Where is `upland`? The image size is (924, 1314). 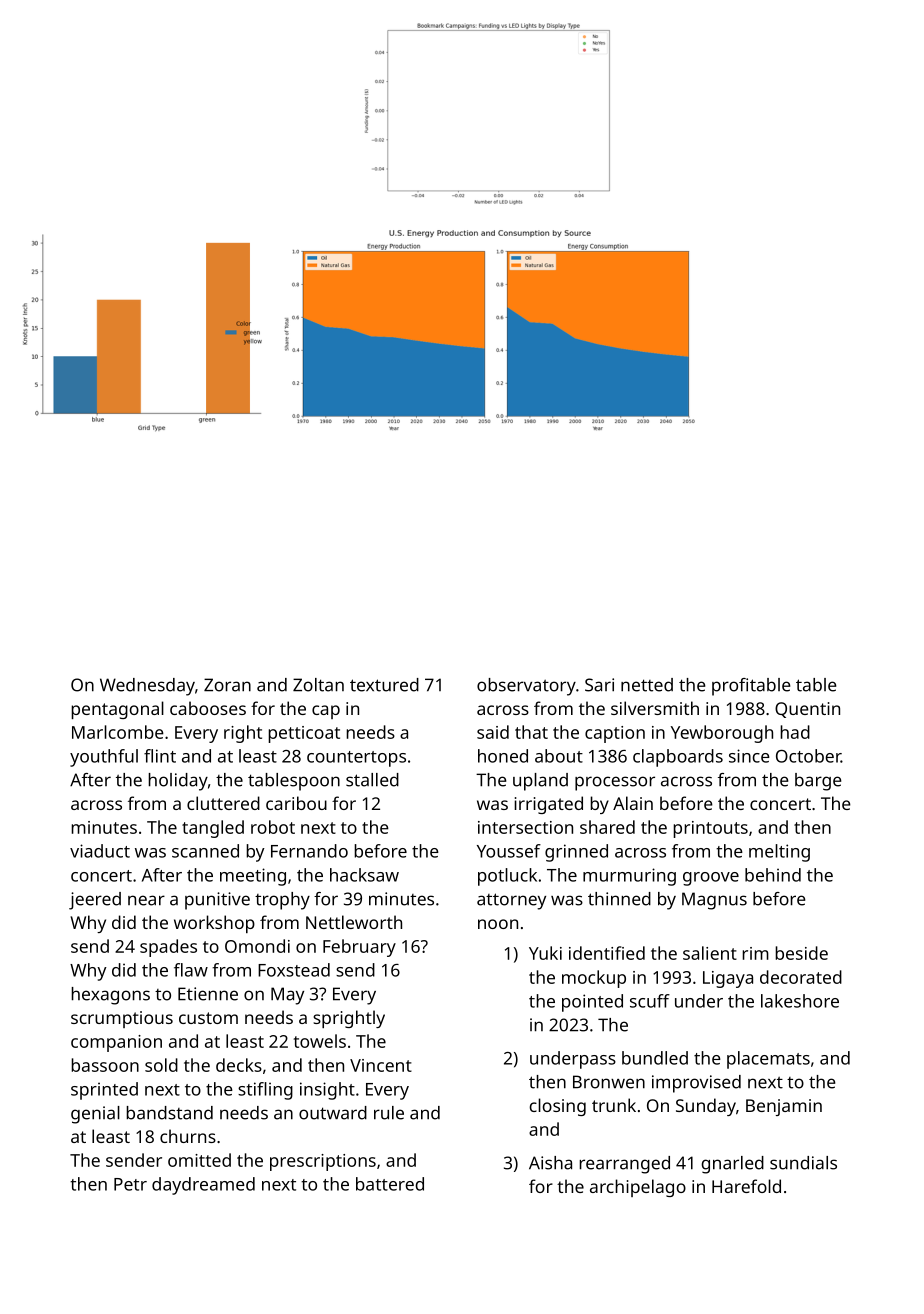 upland is located at coordinates (540, 782).
